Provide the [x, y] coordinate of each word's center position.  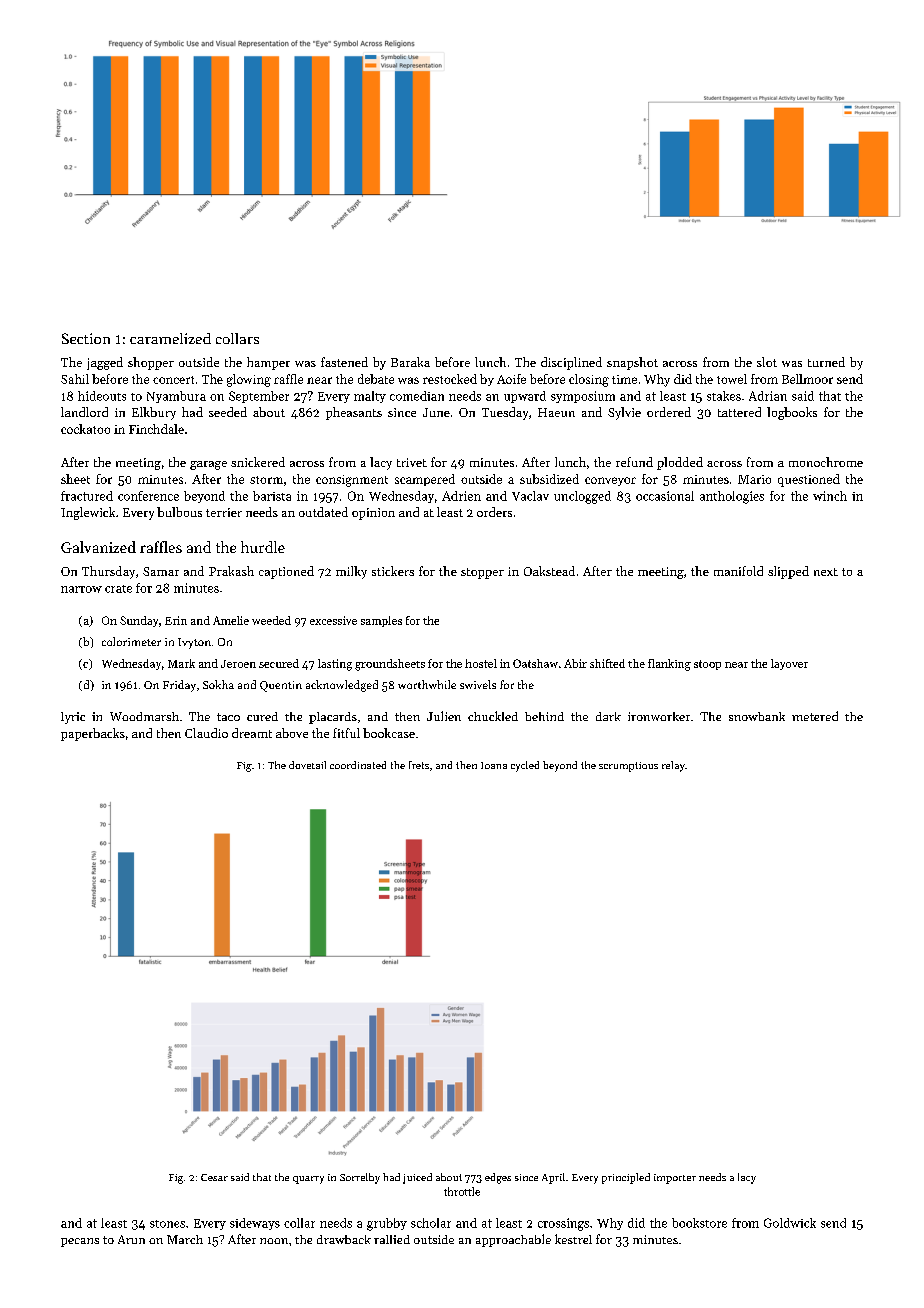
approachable [513, 1240]
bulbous [179, 512]
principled [626, 1178]
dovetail [307, 765]
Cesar [214, 1177]
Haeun [556, 412]
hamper [268, 363]
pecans [80, 1242]
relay [673, 766]
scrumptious [628, 767]
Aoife [511, 379]
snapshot [632, 363]
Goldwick [790, 1223]
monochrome [826, 462]
